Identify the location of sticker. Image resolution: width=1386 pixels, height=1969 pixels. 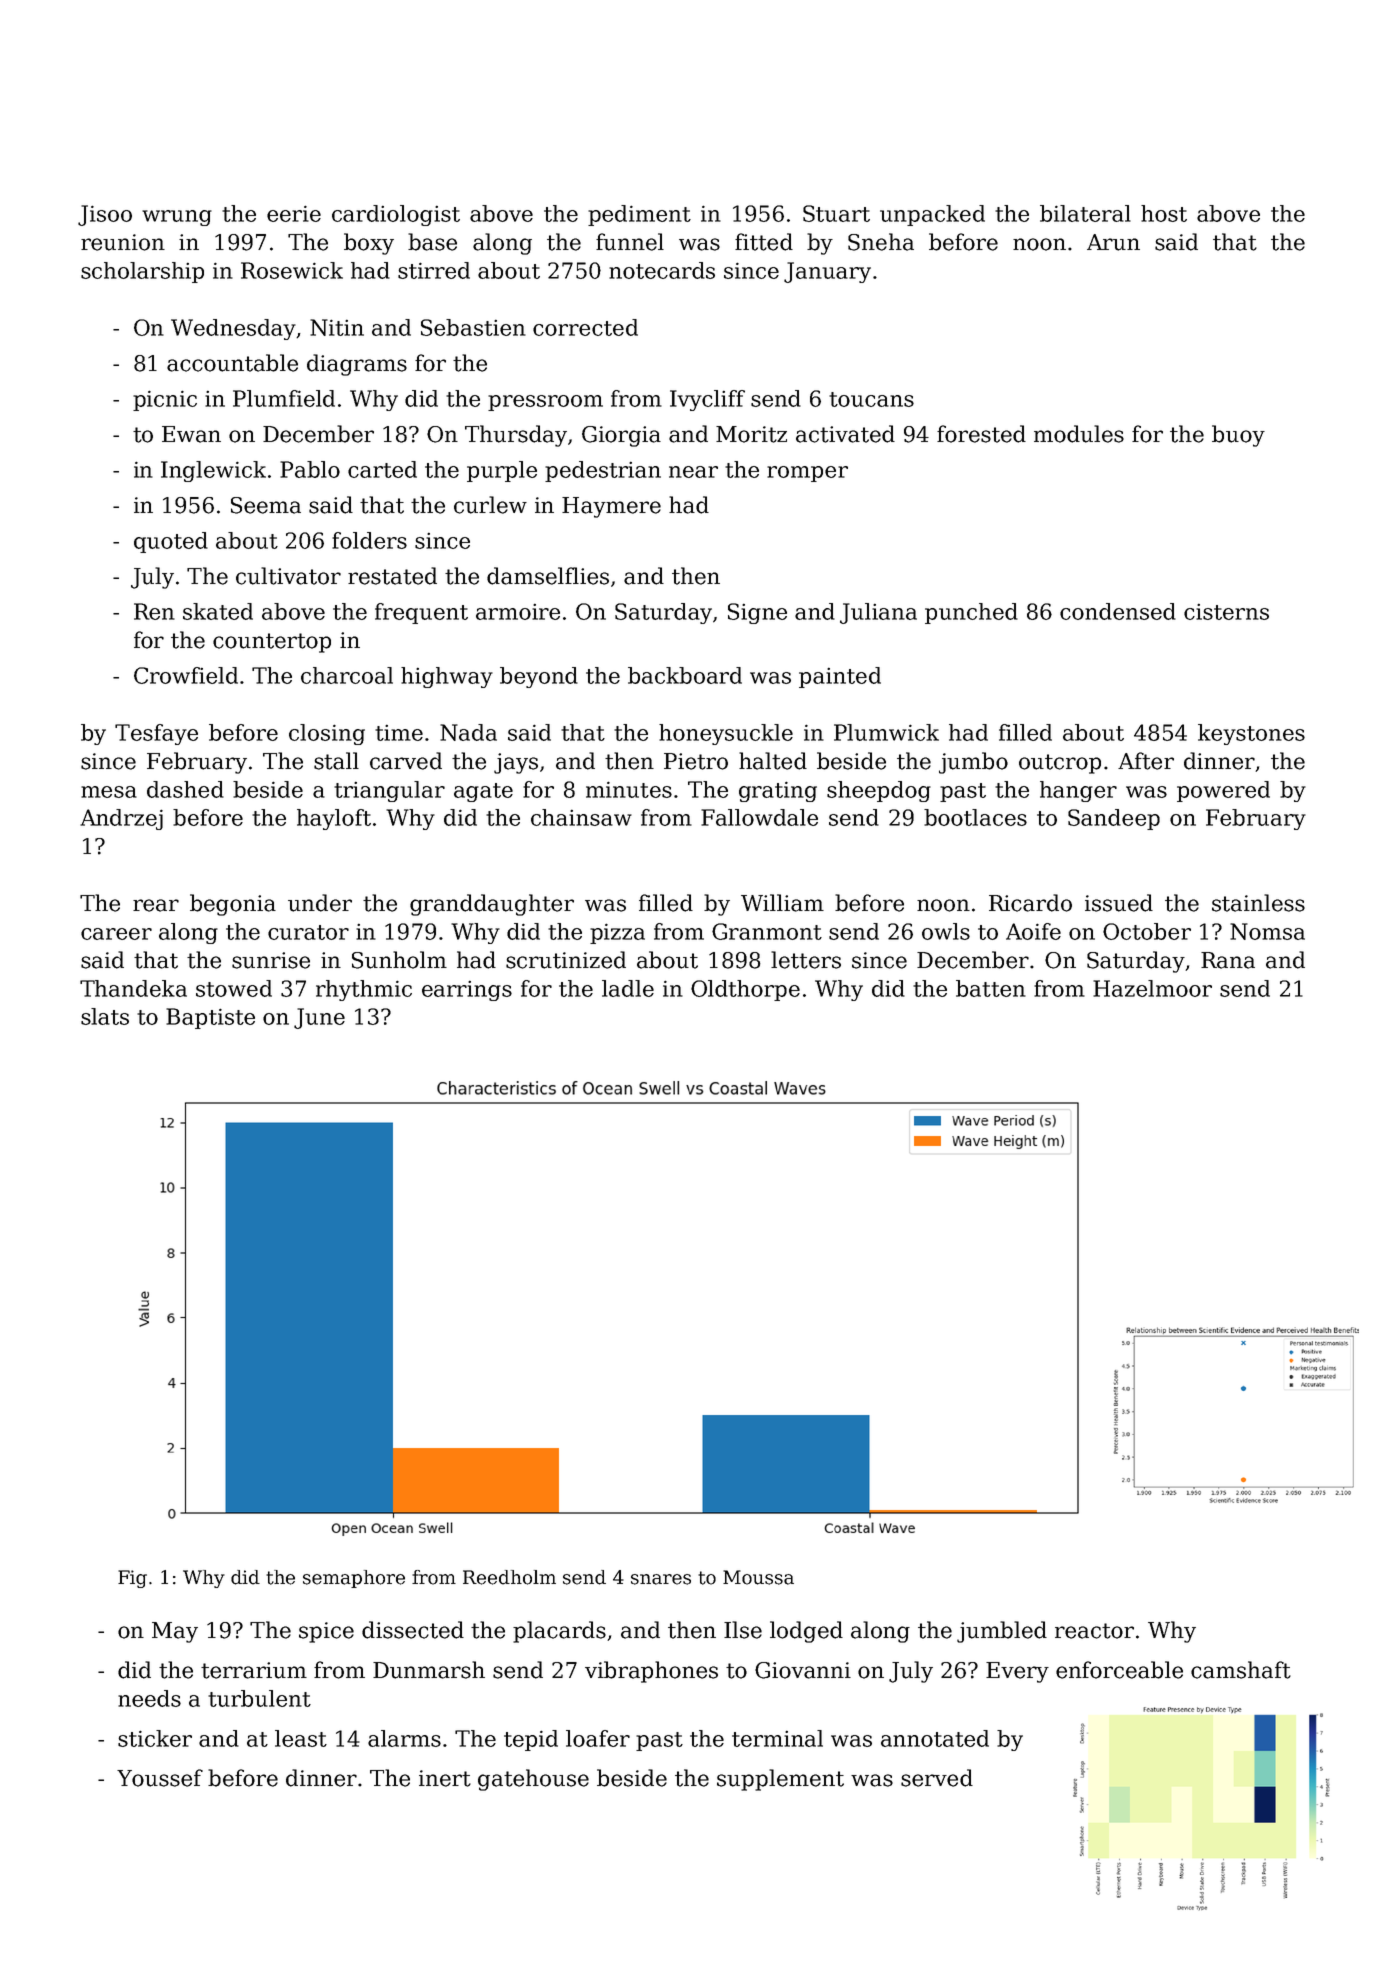
(155, 1738).
